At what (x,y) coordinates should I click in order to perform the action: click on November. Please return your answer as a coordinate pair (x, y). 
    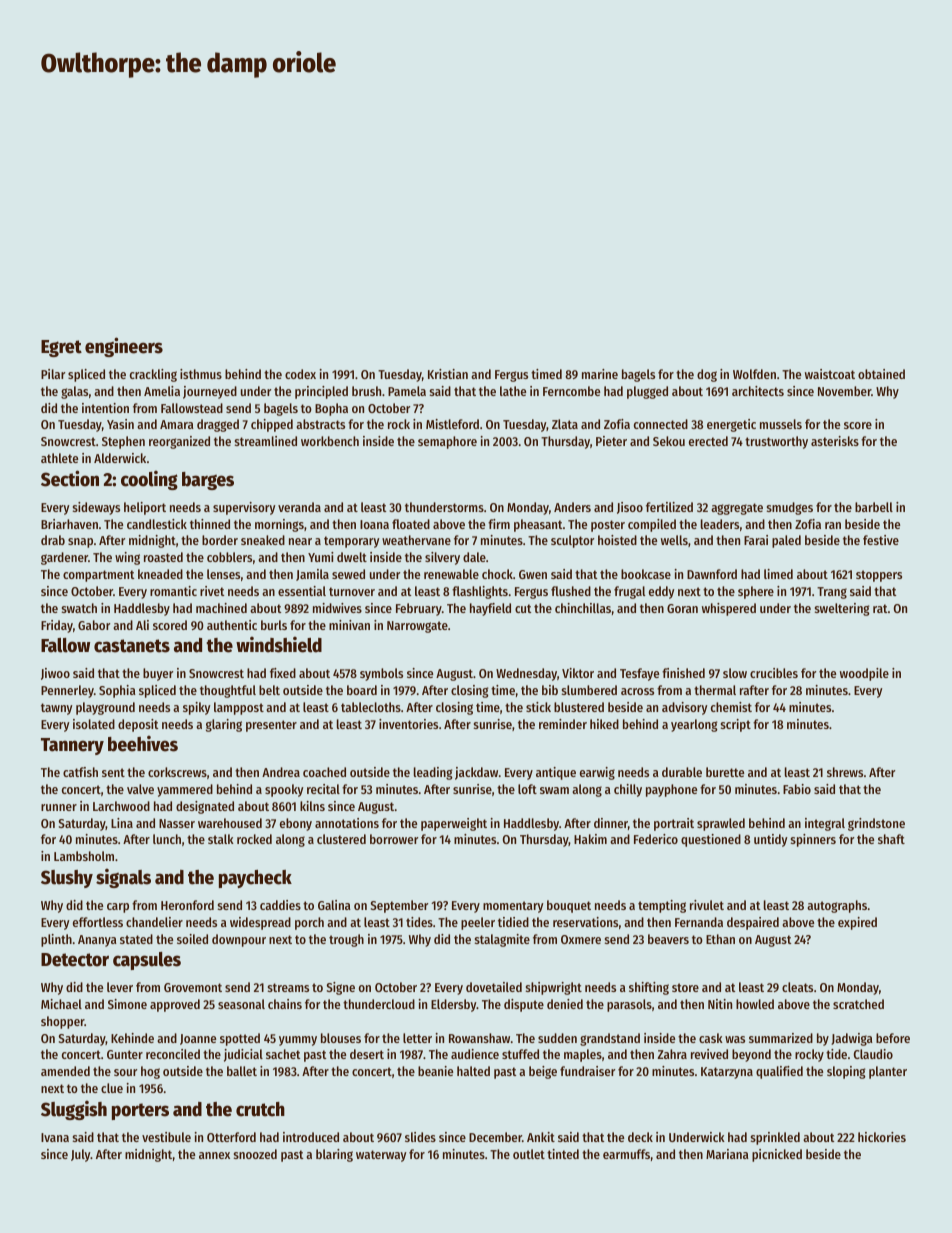
    Looking at the image, I should click on (844, 391).
